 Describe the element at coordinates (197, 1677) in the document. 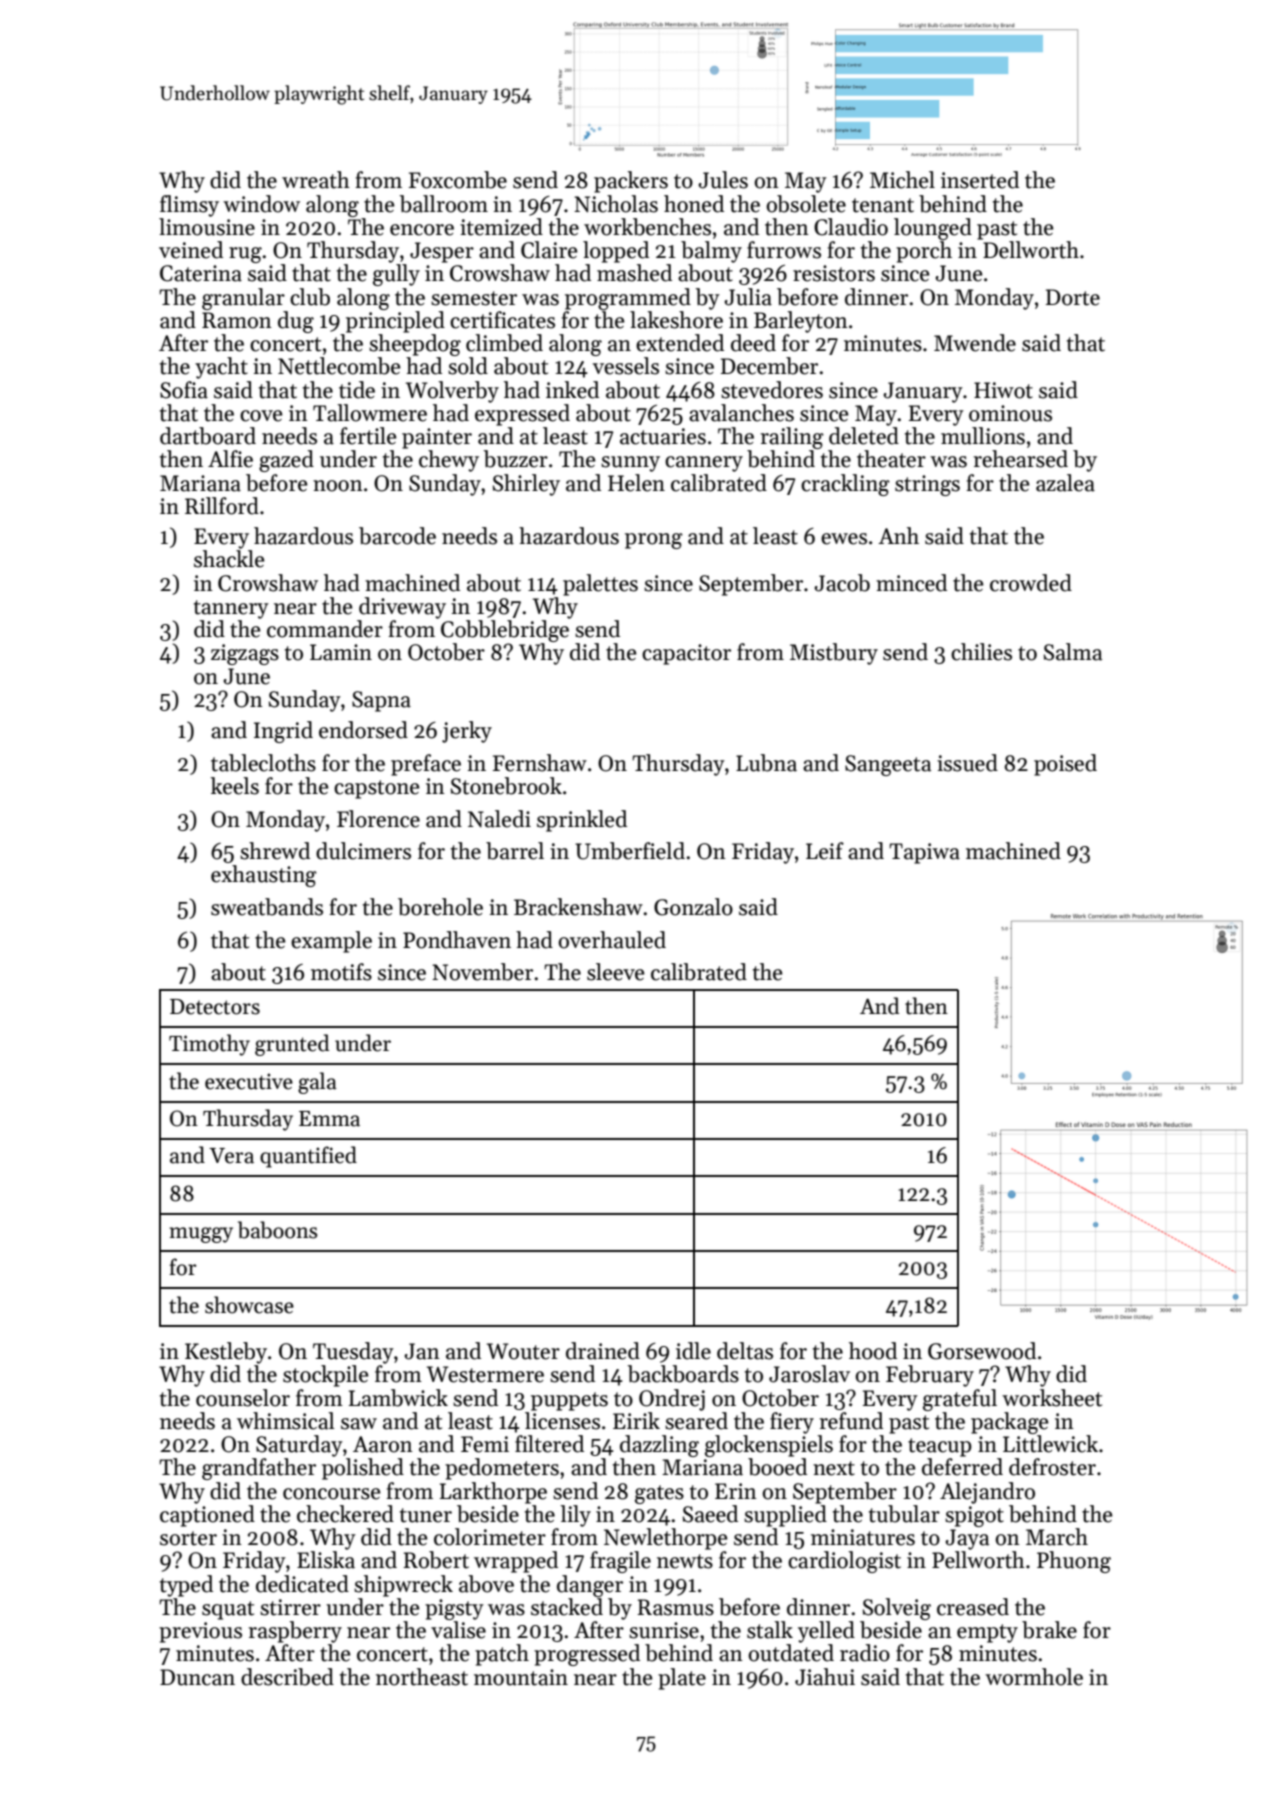

I see `Duncan` at that location.
